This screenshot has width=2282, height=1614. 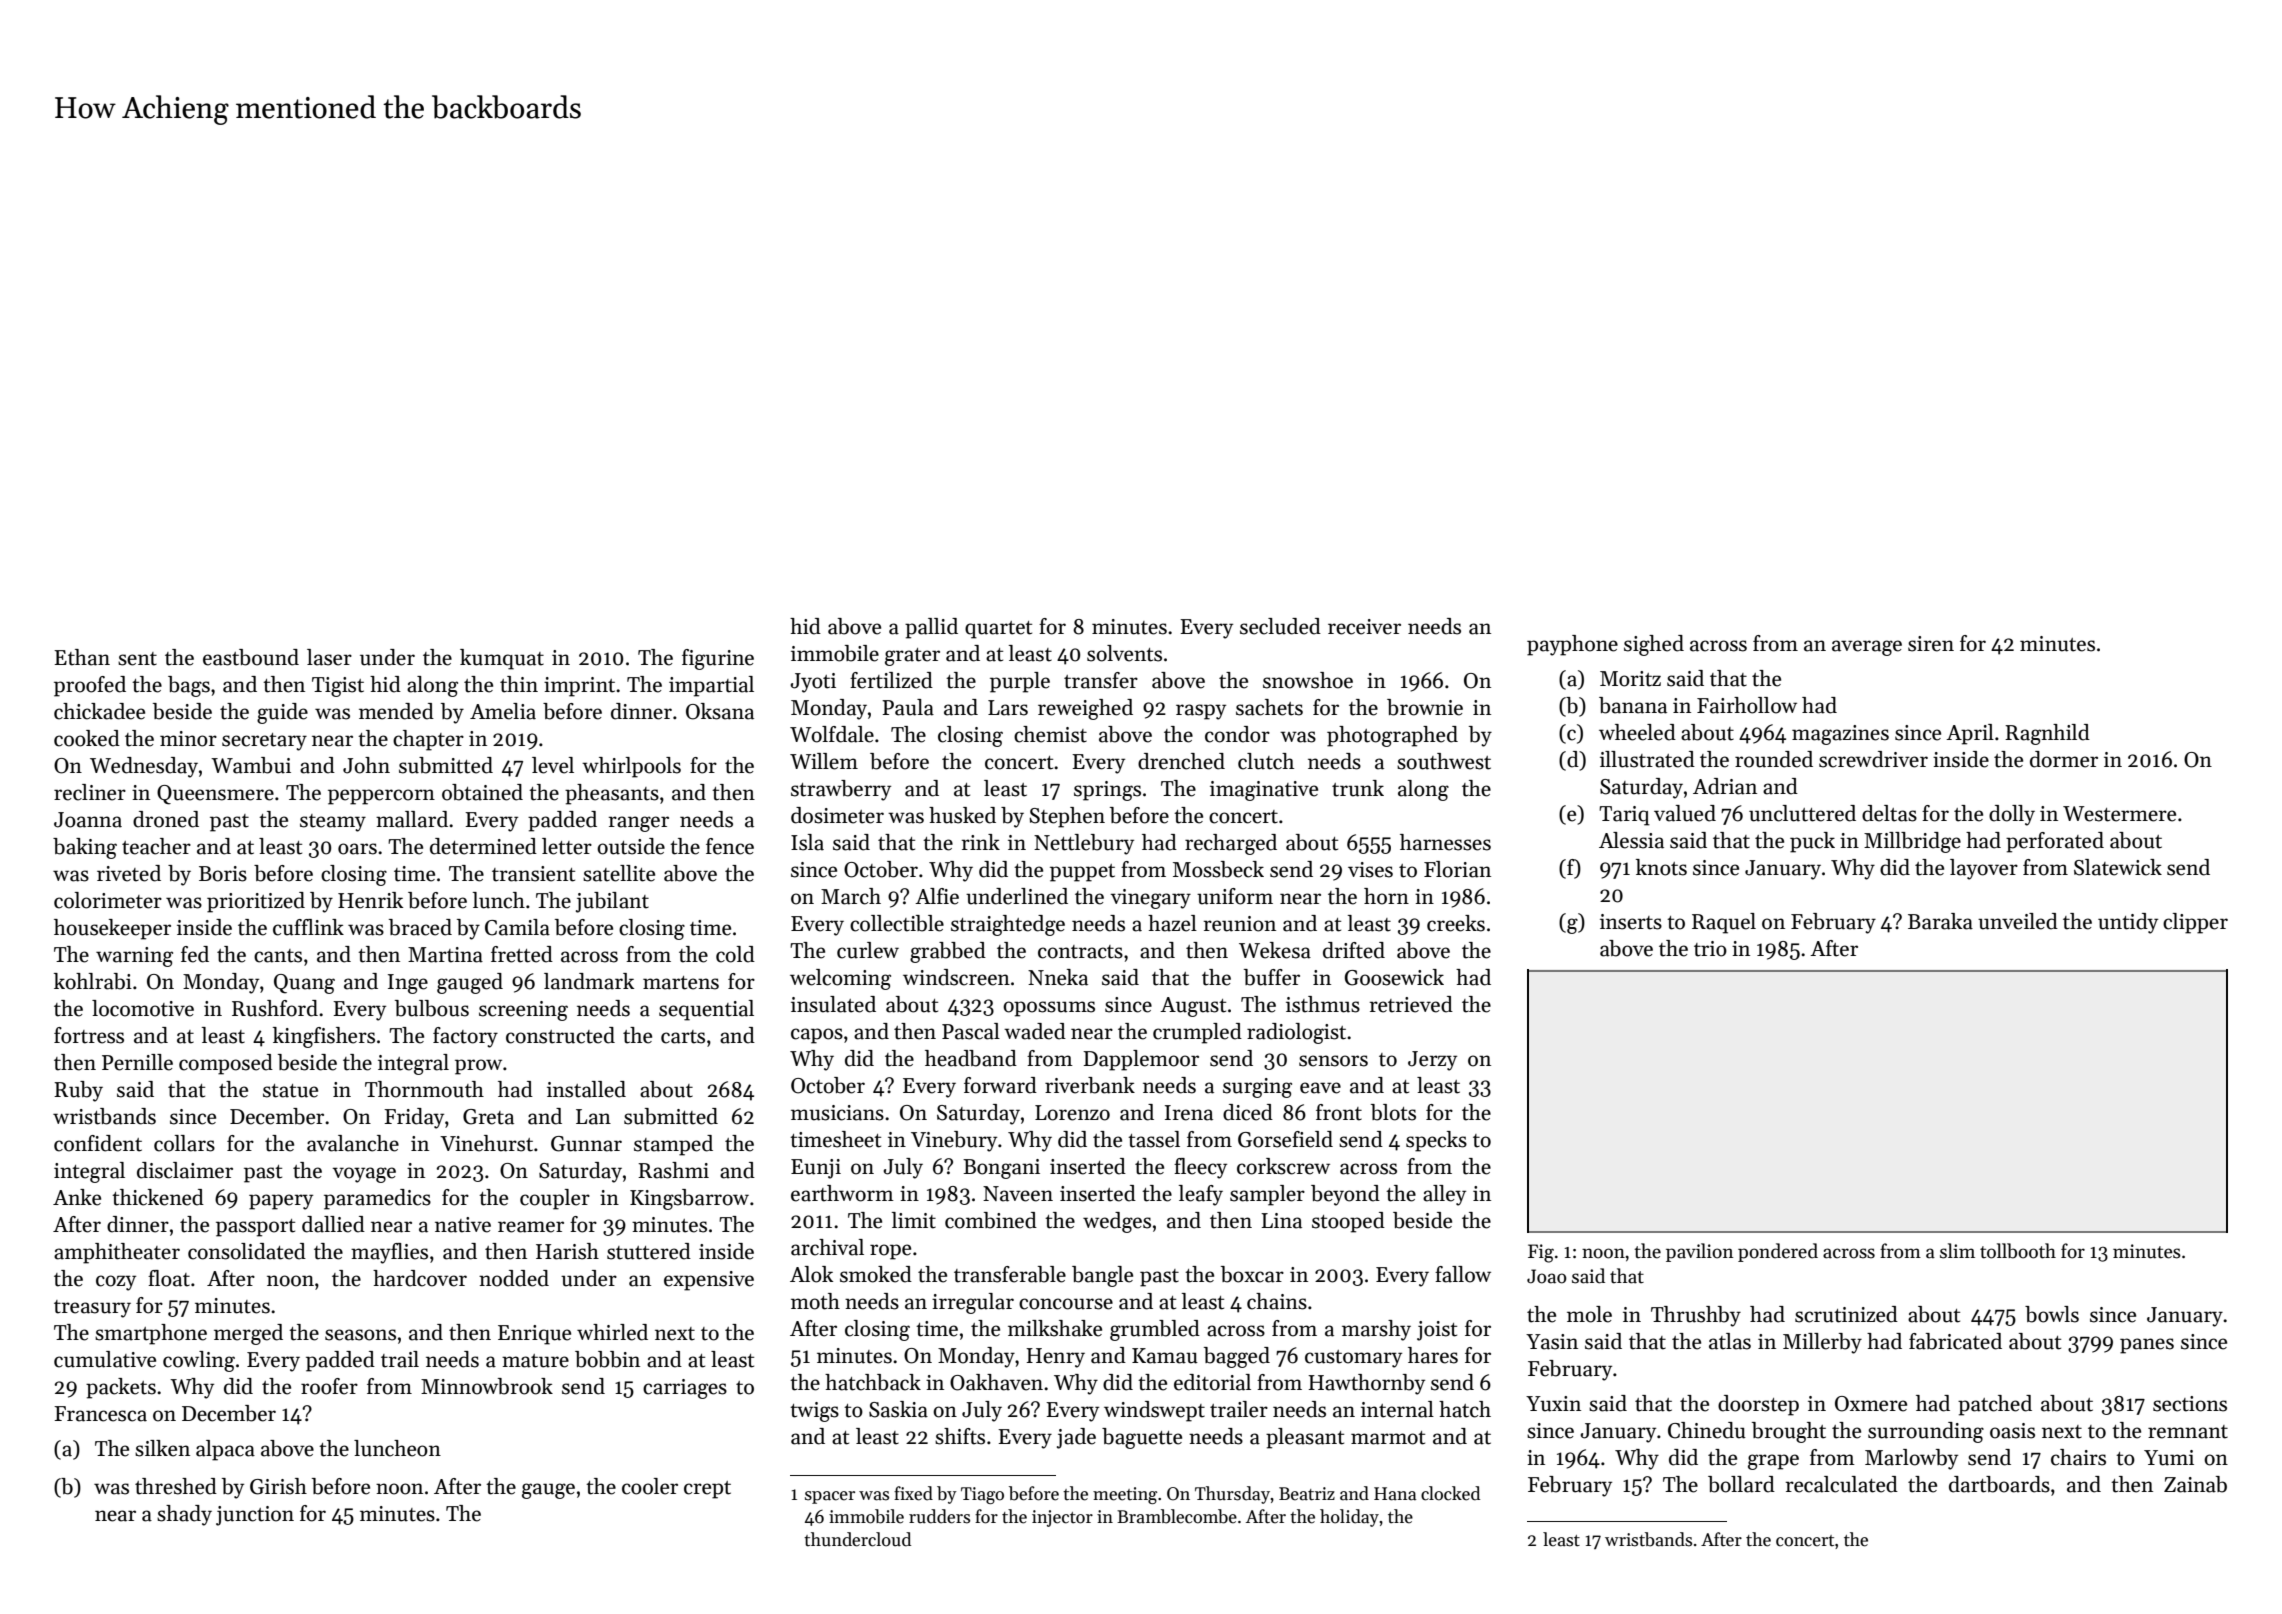 What do you see at coordinates (1778, 1252) in the screenshot?
I see `pondered` at bounding box center [1778, 1252].
